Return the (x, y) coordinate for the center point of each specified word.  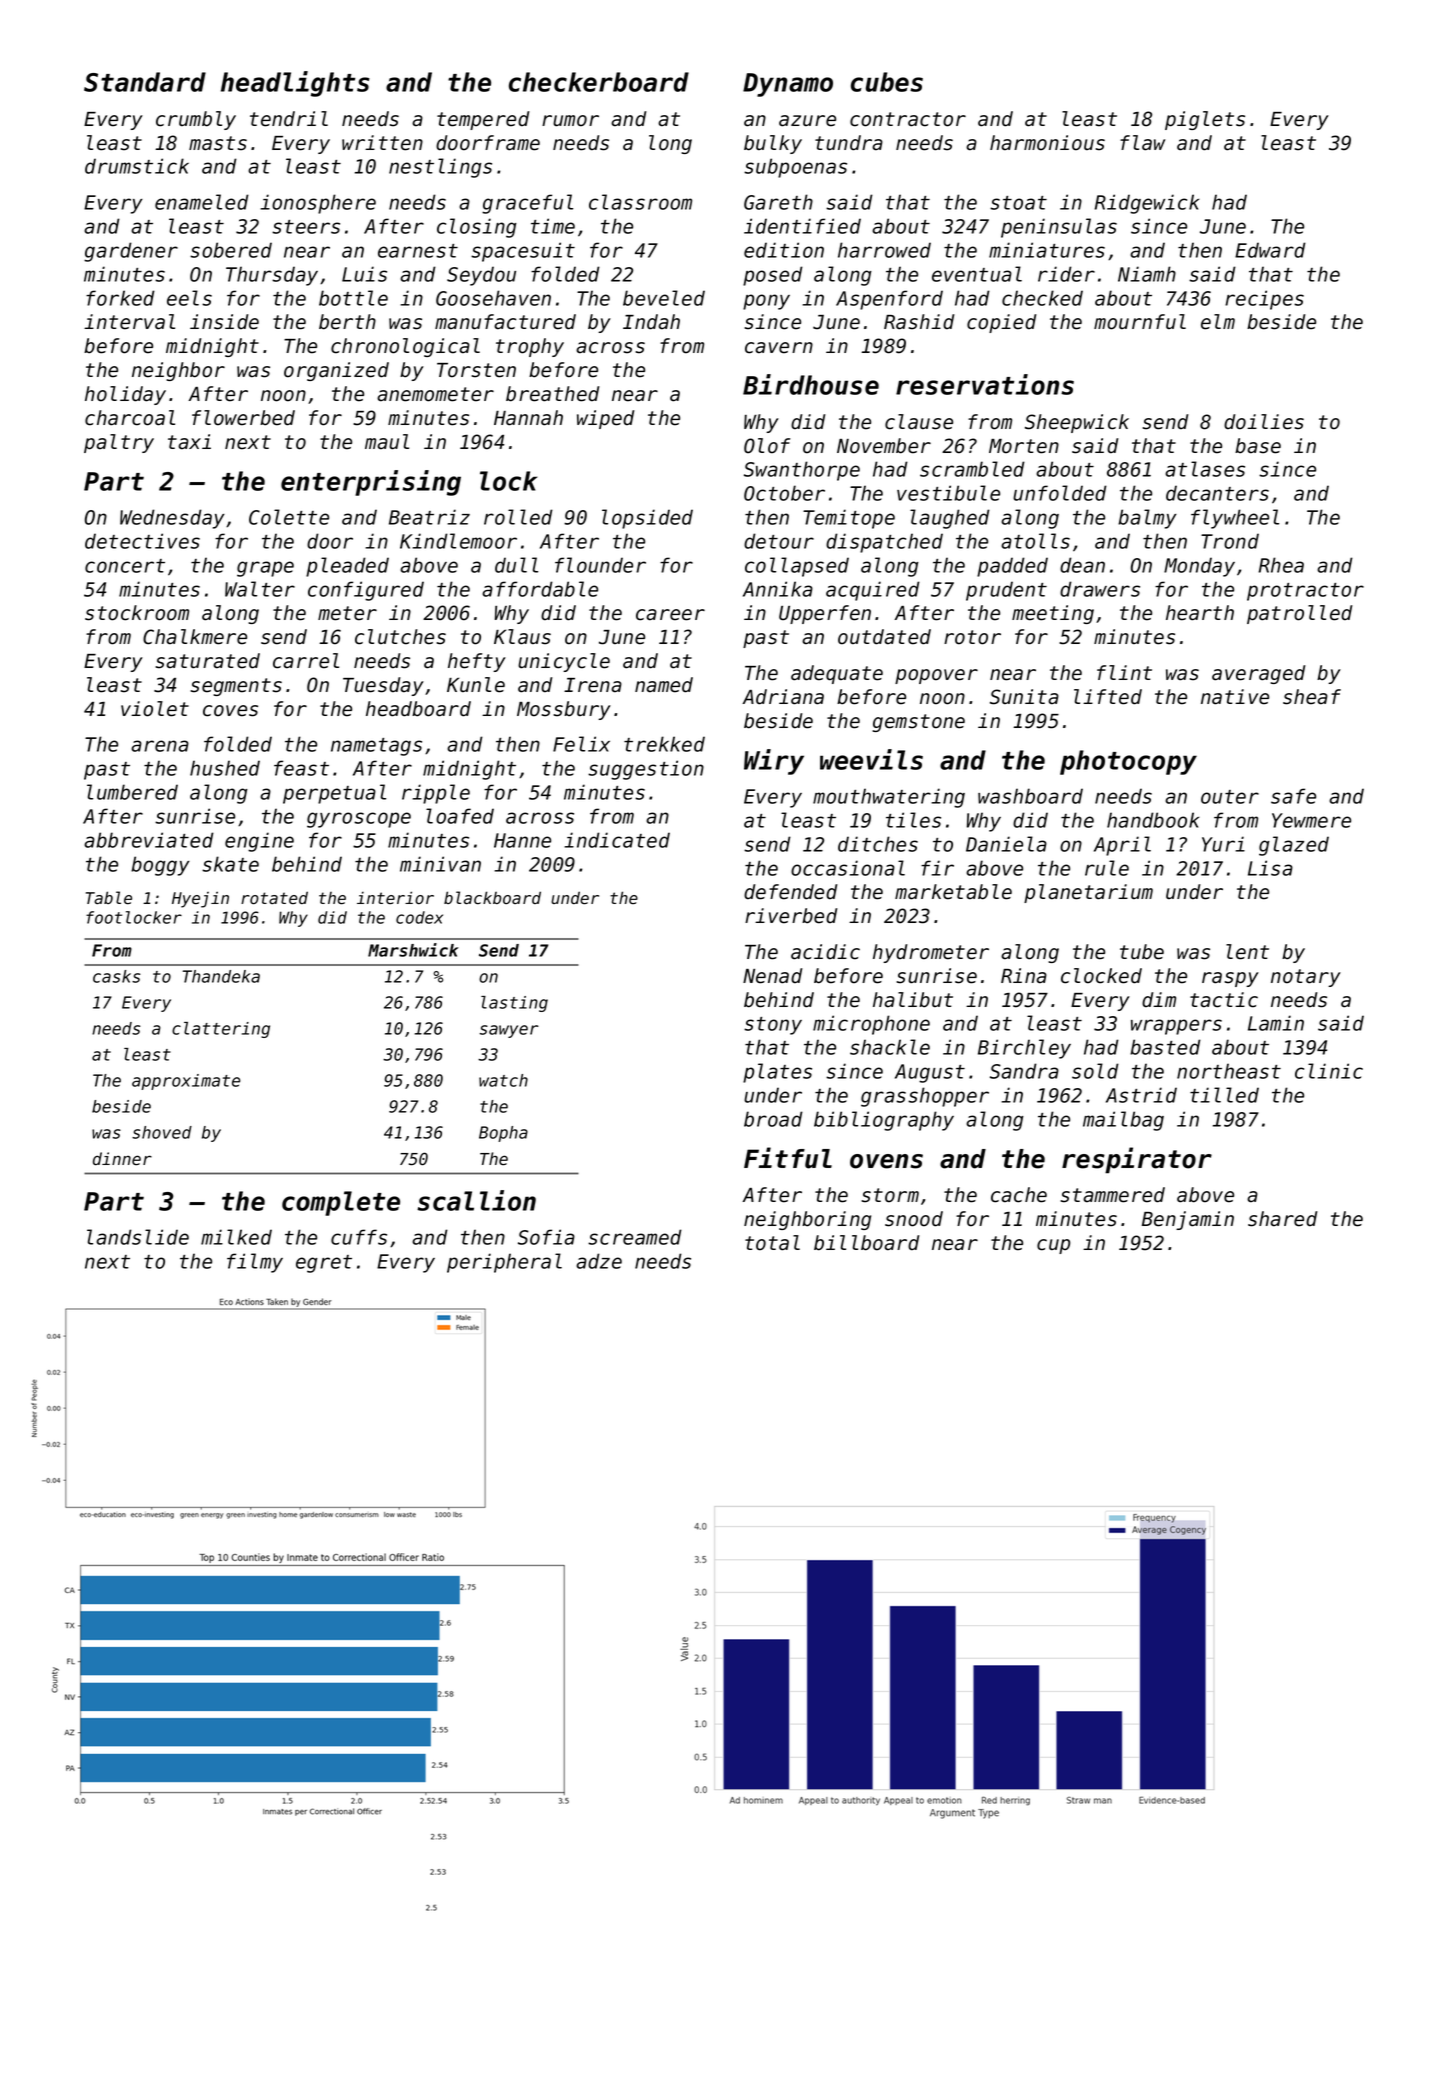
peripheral (504, 1263)
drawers (1100, 589)
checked (1042, 298)
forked (120, 298)
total (772, 1243)
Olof (767, 446)
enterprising (371, 483)
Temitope (849, 519)
